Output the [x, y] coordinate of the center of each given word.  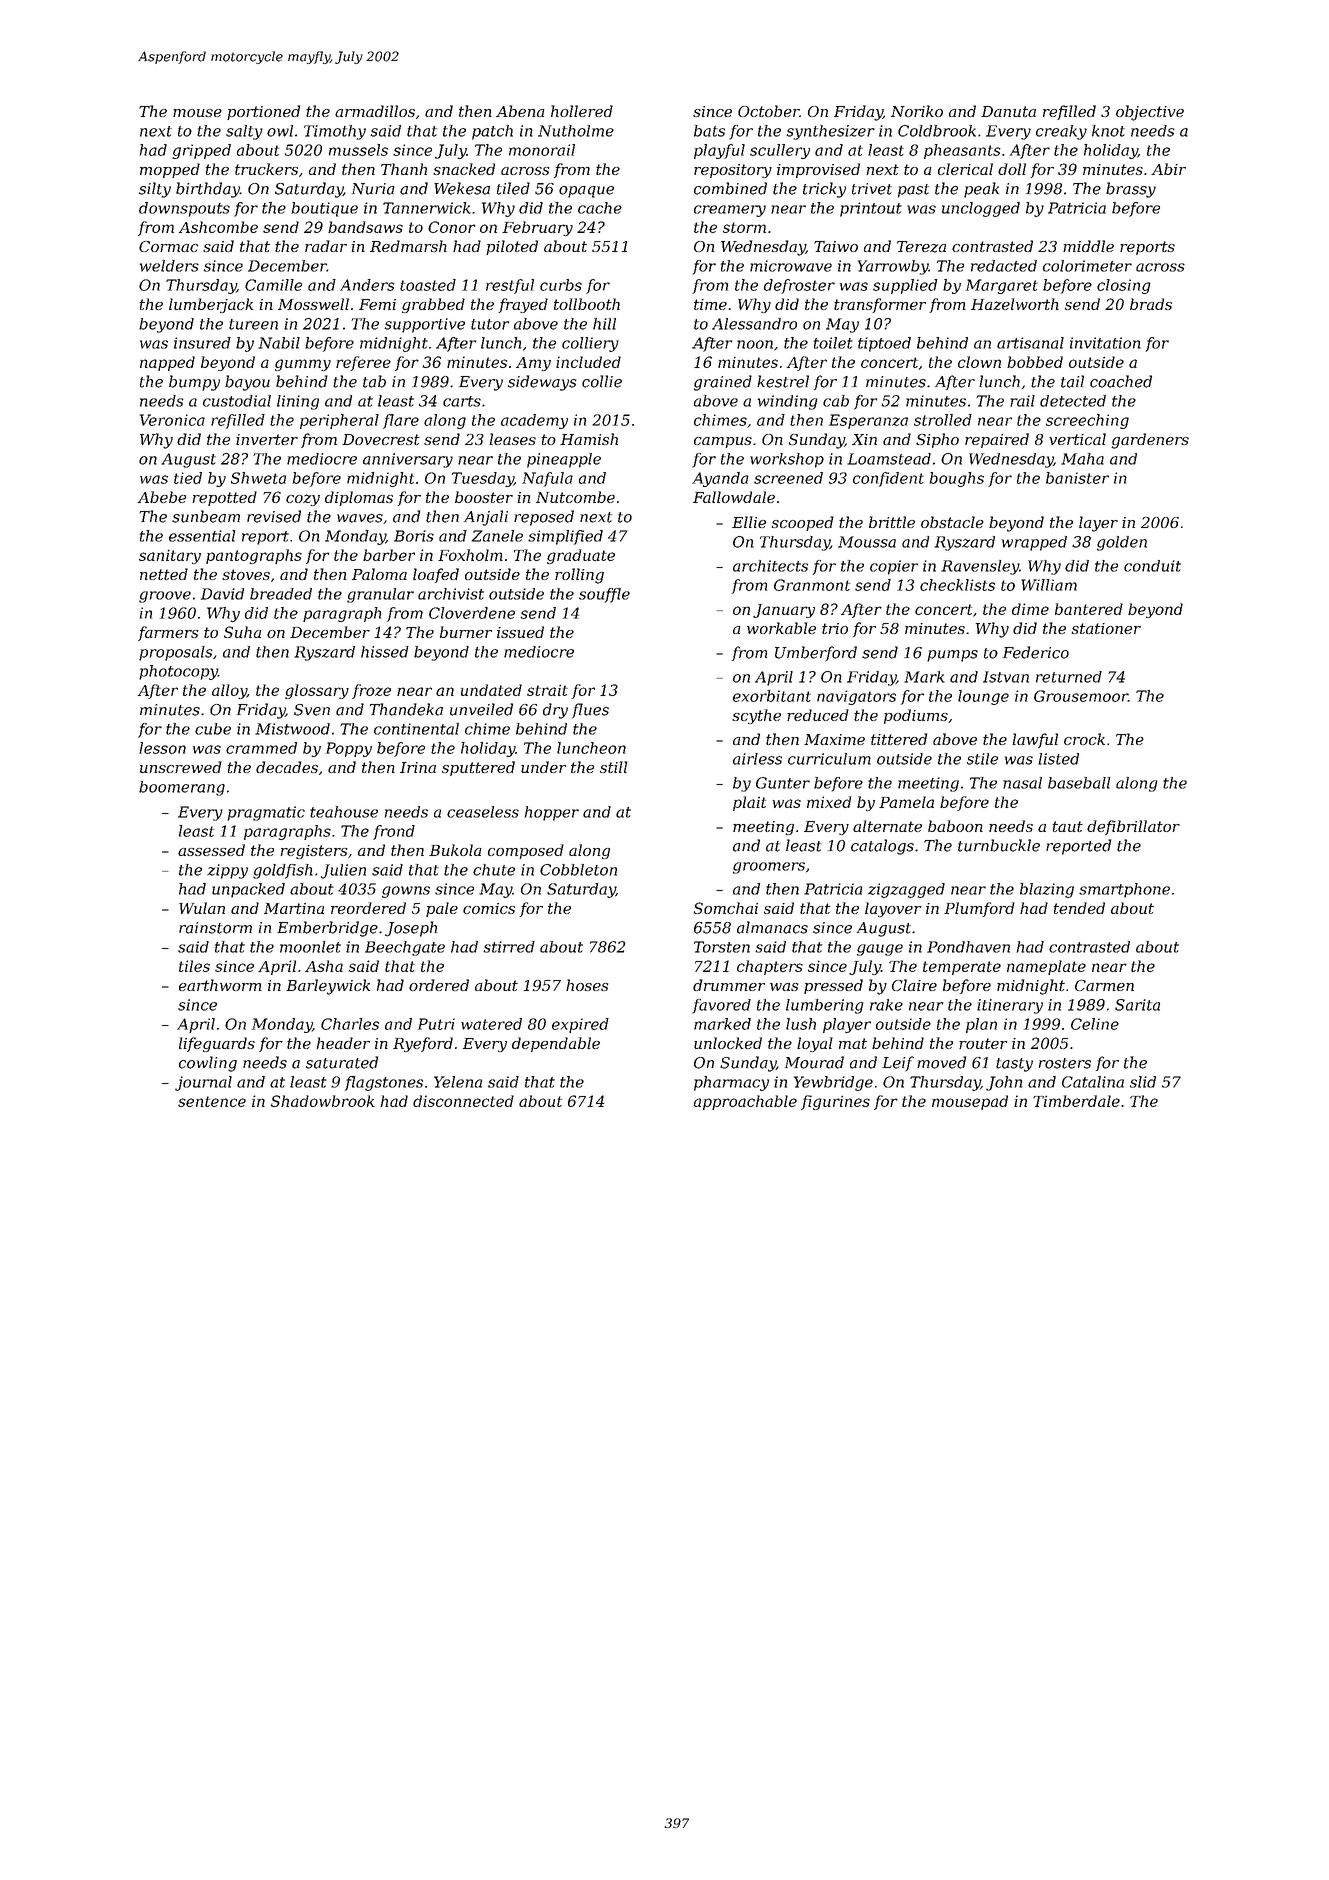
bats [709, 131]
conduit [1152, 566]
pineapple [564, 460]
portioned [263, 112]
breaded [281, 594]
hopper [552, 813]
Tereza [921, 247]
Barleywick [328, 987]
